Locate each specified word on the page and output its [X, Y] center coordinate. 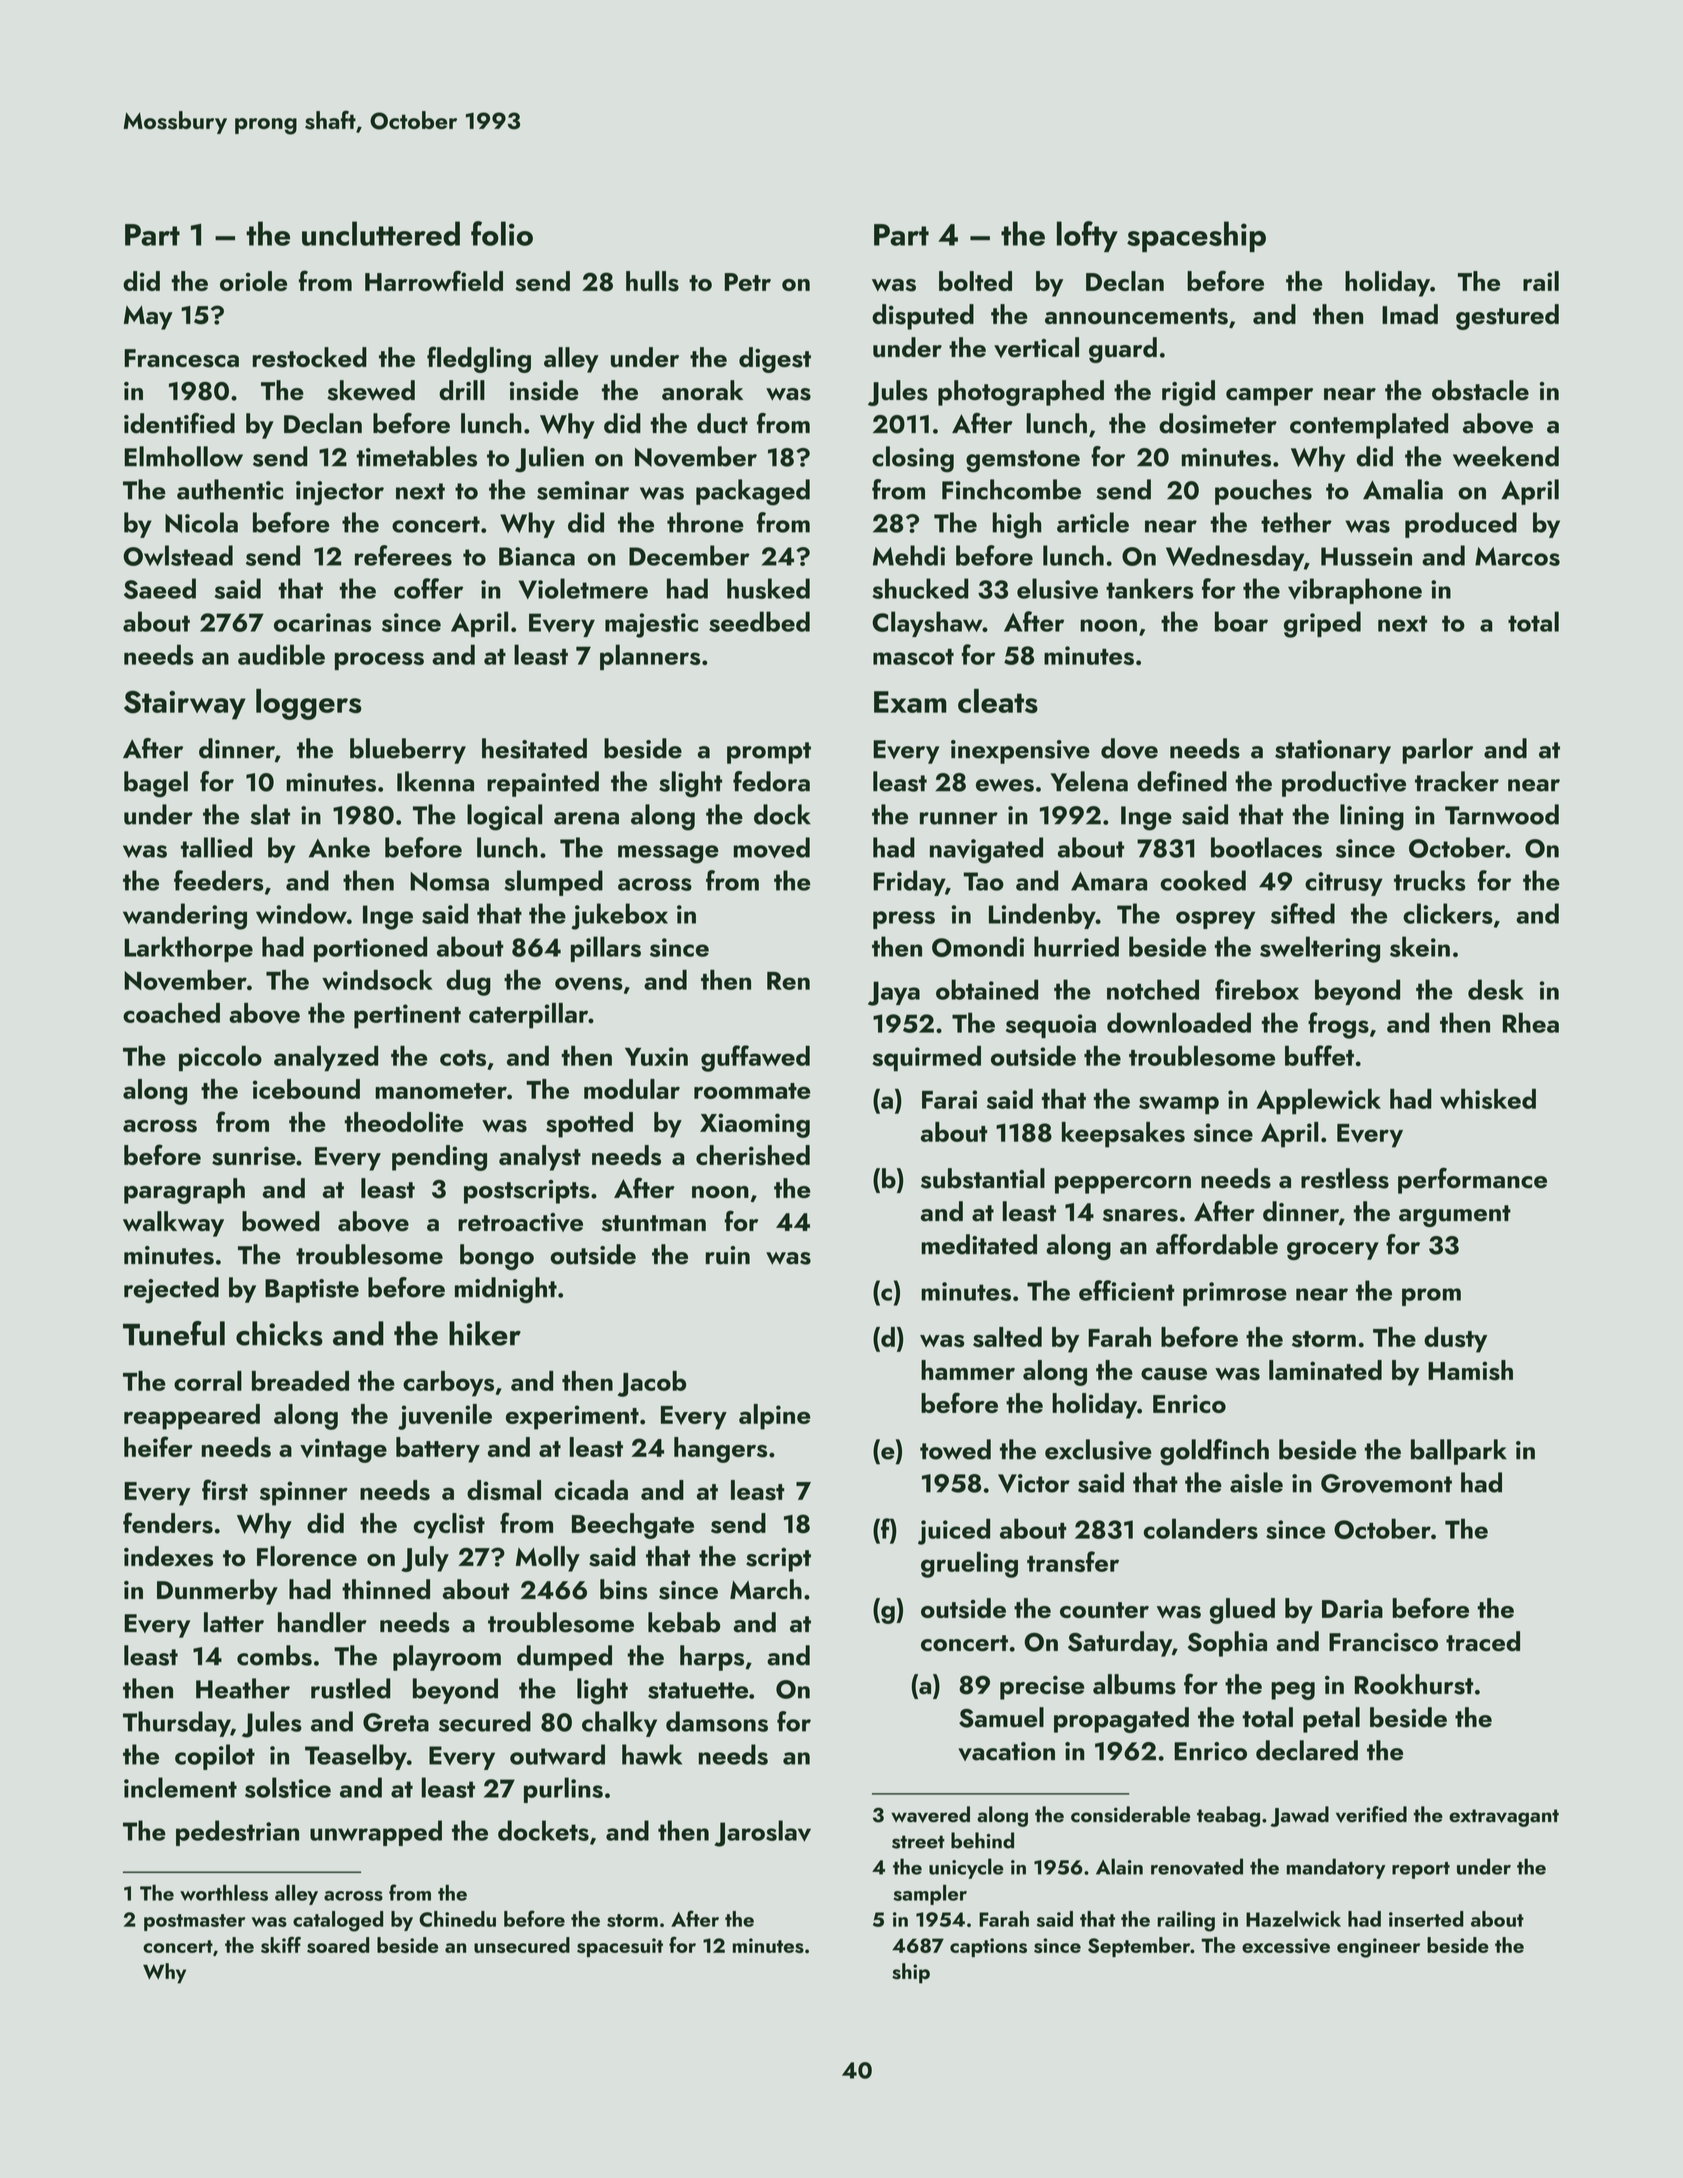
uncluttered [381, 233]
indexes [168, 1556]
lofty [1087, 236]
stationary [1333, 752]
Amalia [1403, 489]
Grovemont [1386, 1483]
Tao [984, 881]
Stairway [185, 705]
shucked [920, 588]
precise [1042, 1688]
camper [1269, 397]
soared [338, 1945]
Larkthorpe [188, 949]
